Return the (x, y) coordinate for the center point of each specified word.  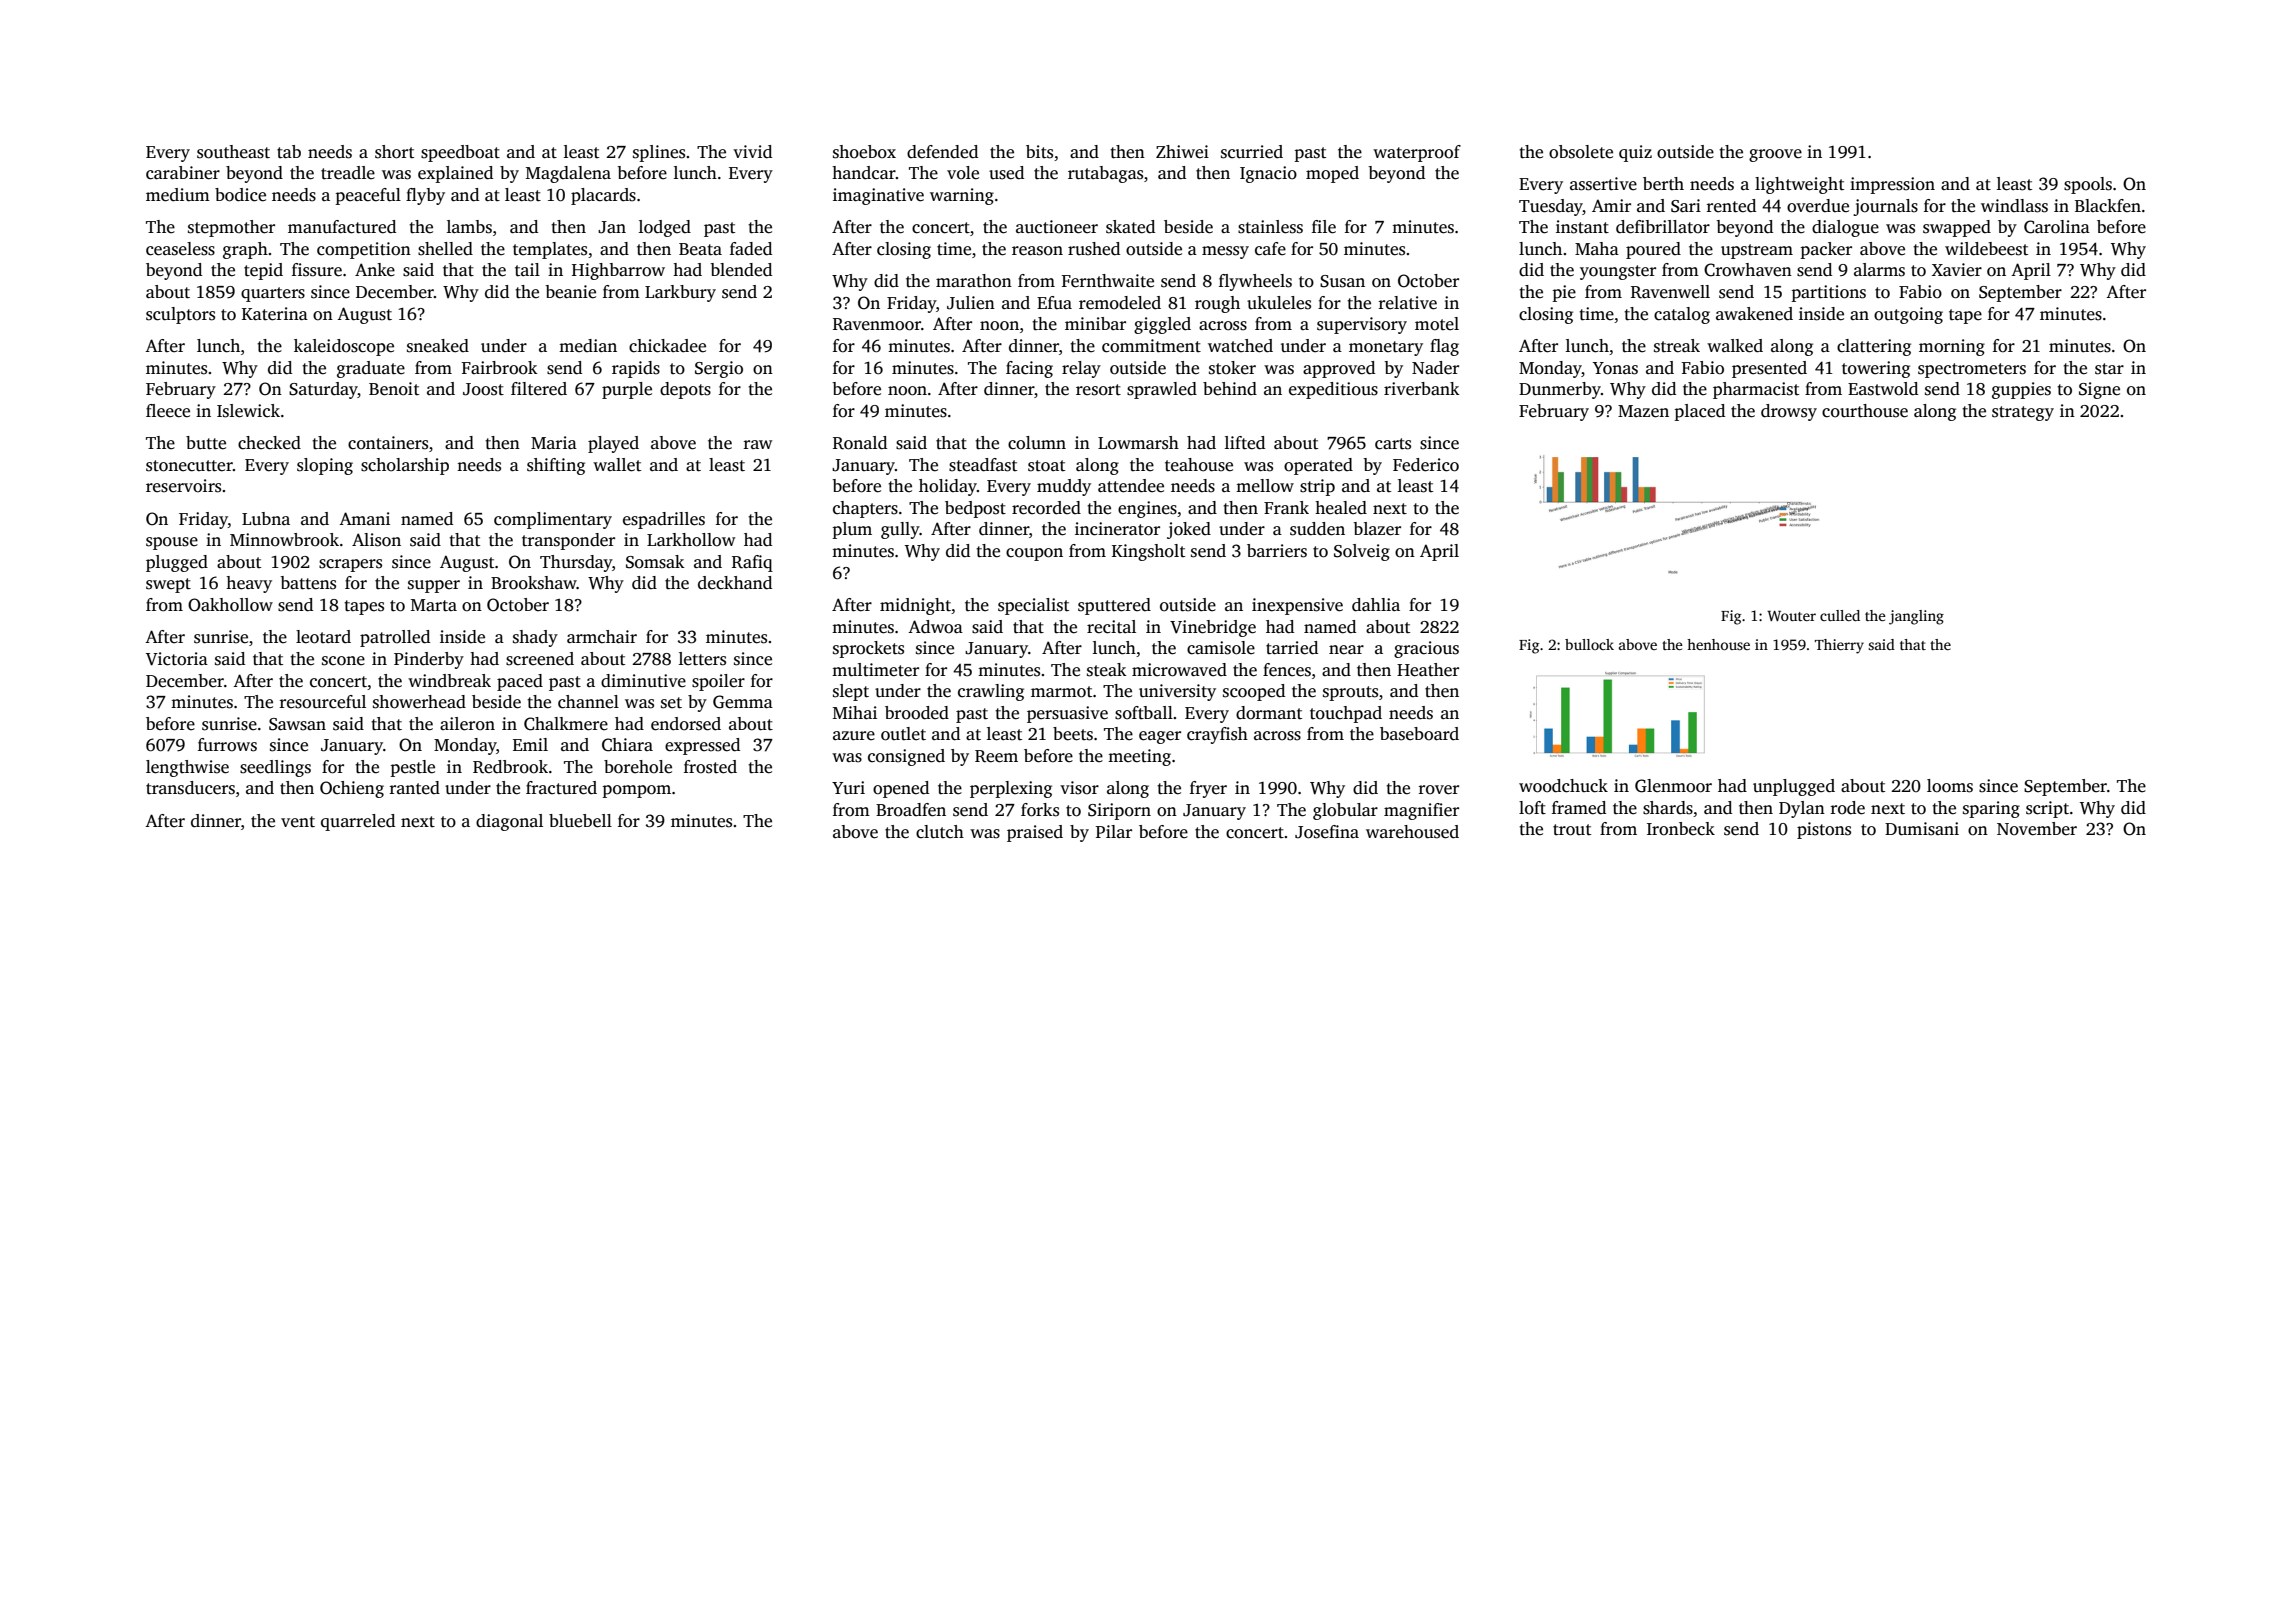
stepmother (231, 228)
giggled (1162, 325)
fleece (168, 411)
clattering (1874, 347)
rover (1438, 790)
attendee (1131, 486)
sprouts (1350, 693)
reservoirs (183, 486)
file (1324, 227)
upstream (1757, 251)
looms (1950, 786)
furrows (227, 745)
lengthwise (187, 768)
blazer (1377, 529)
